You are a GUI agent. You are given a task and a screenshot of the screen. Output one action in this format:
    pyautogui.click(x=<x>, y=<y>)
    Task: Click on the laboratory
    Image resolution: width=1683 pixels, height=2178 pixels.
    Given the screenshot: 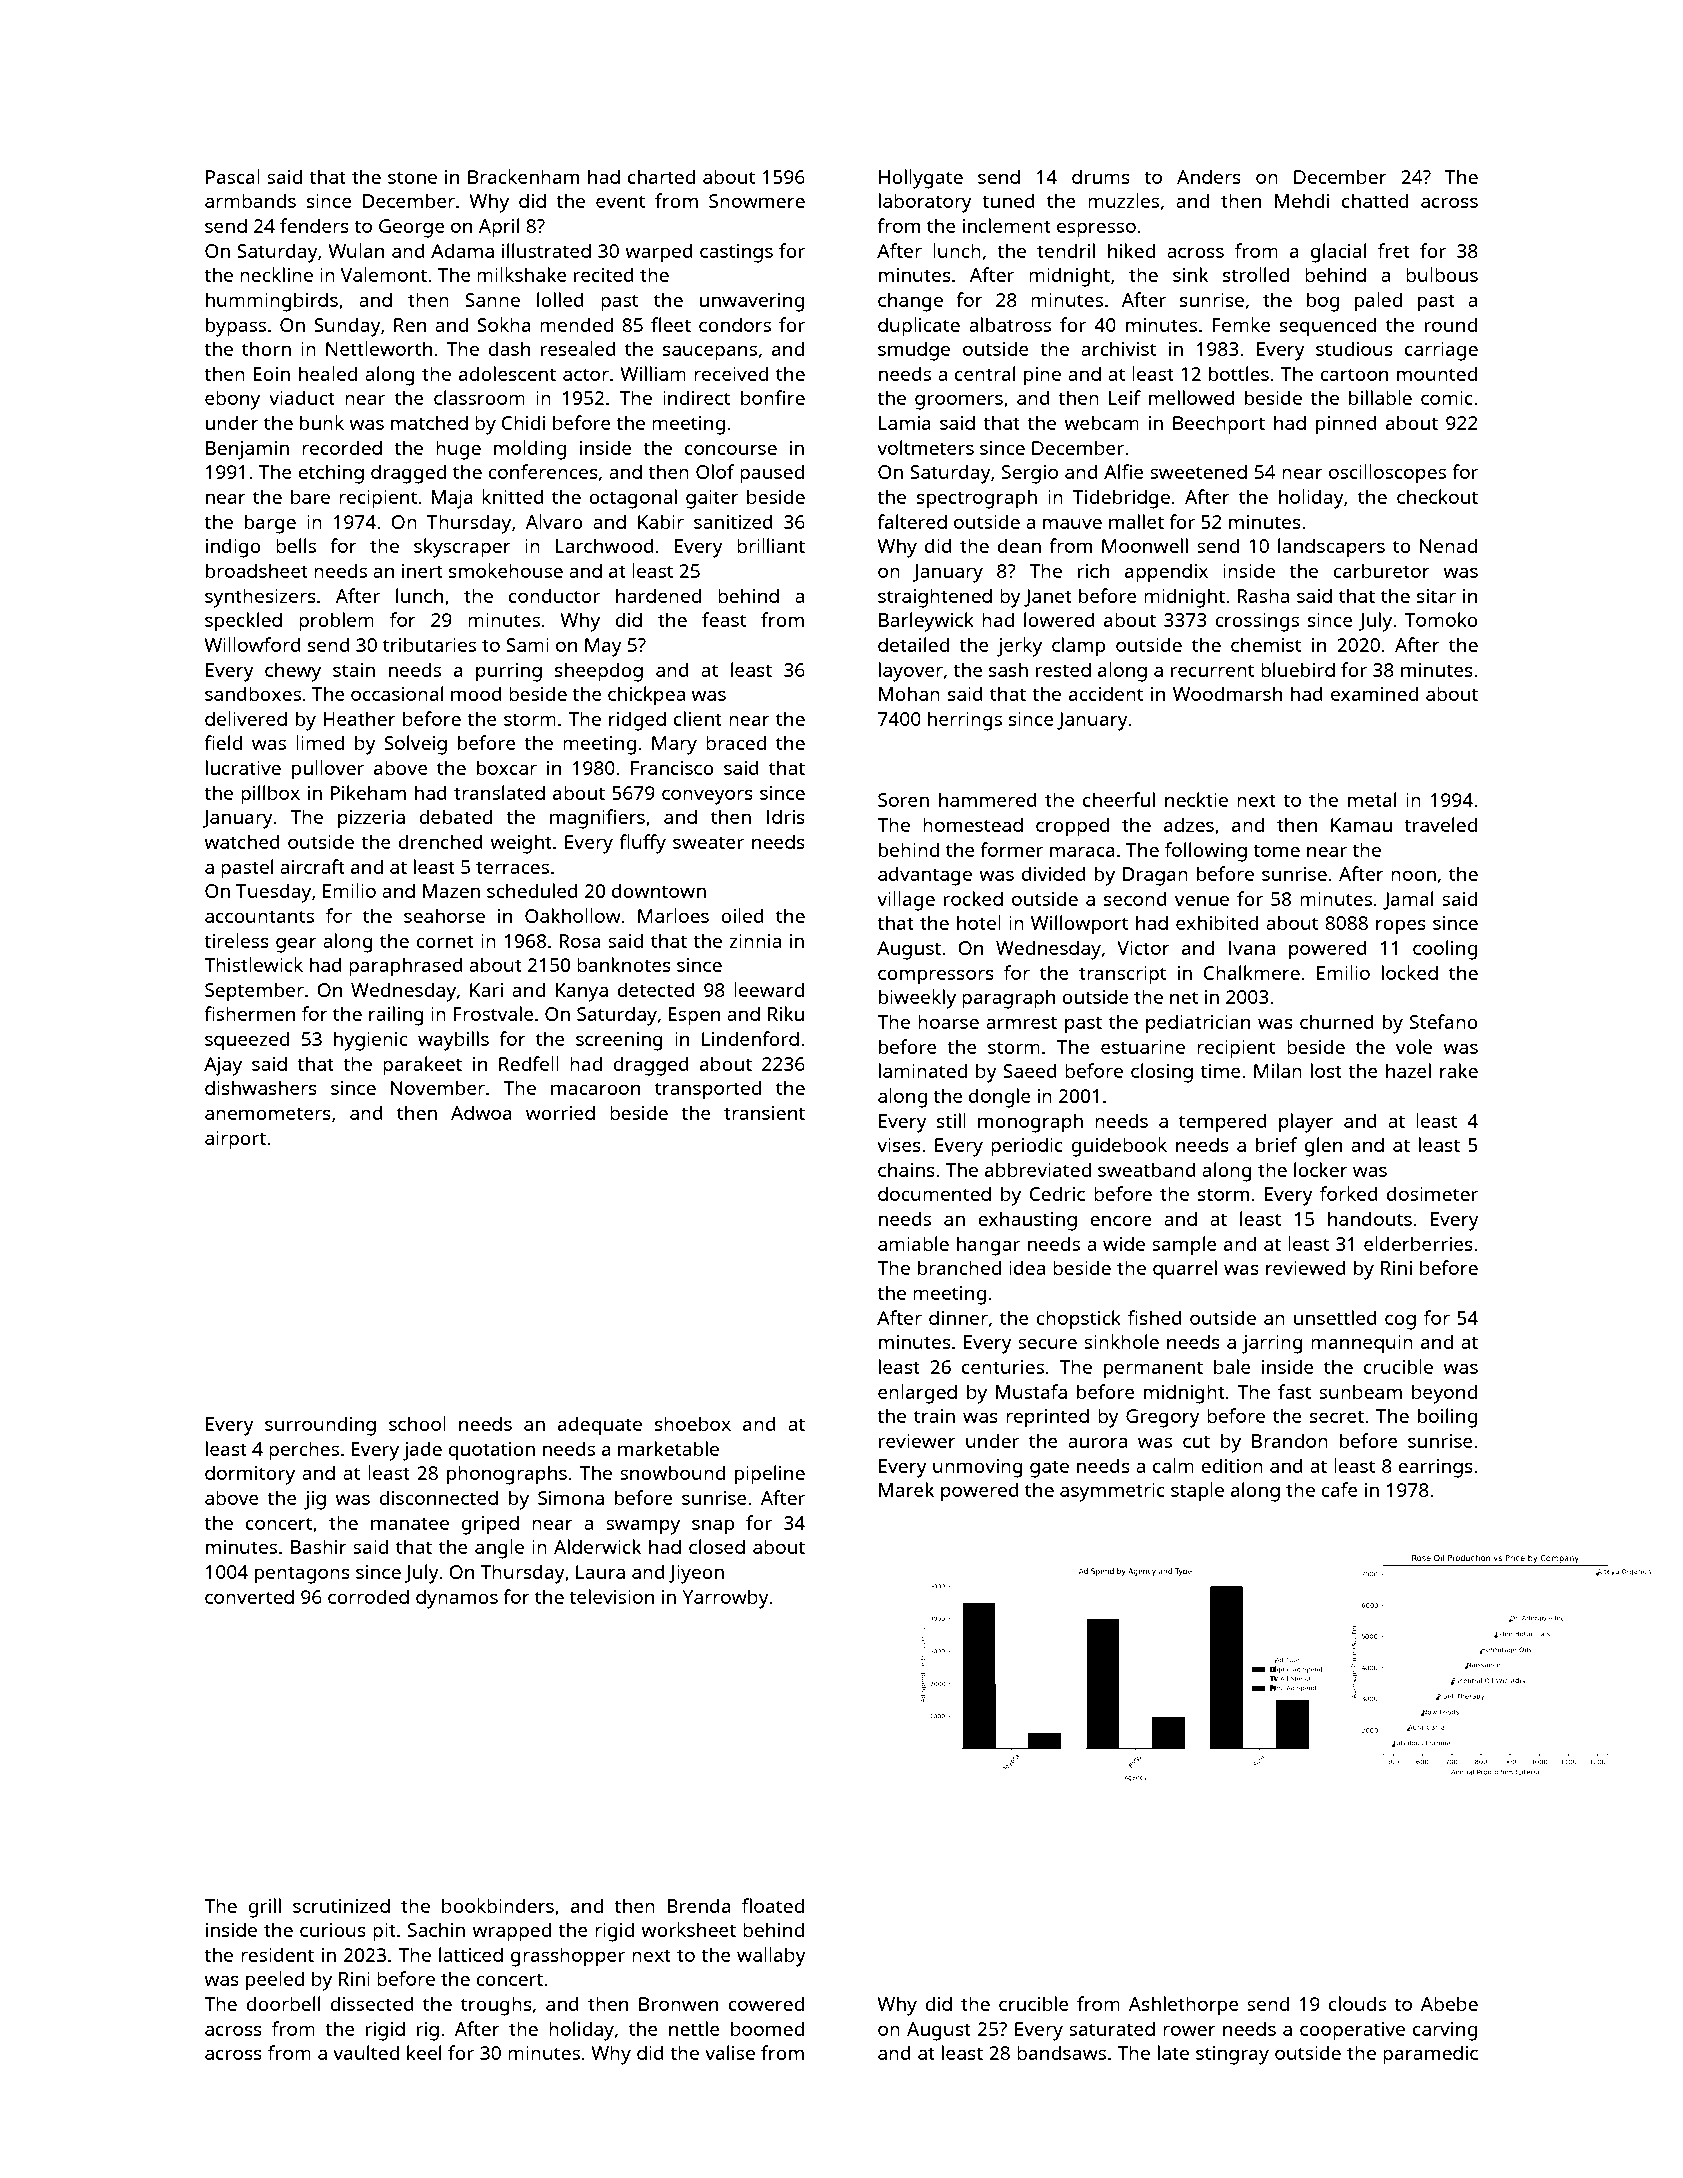 What is the action you would take?
    pyautogui.click(x=925, y=203)
